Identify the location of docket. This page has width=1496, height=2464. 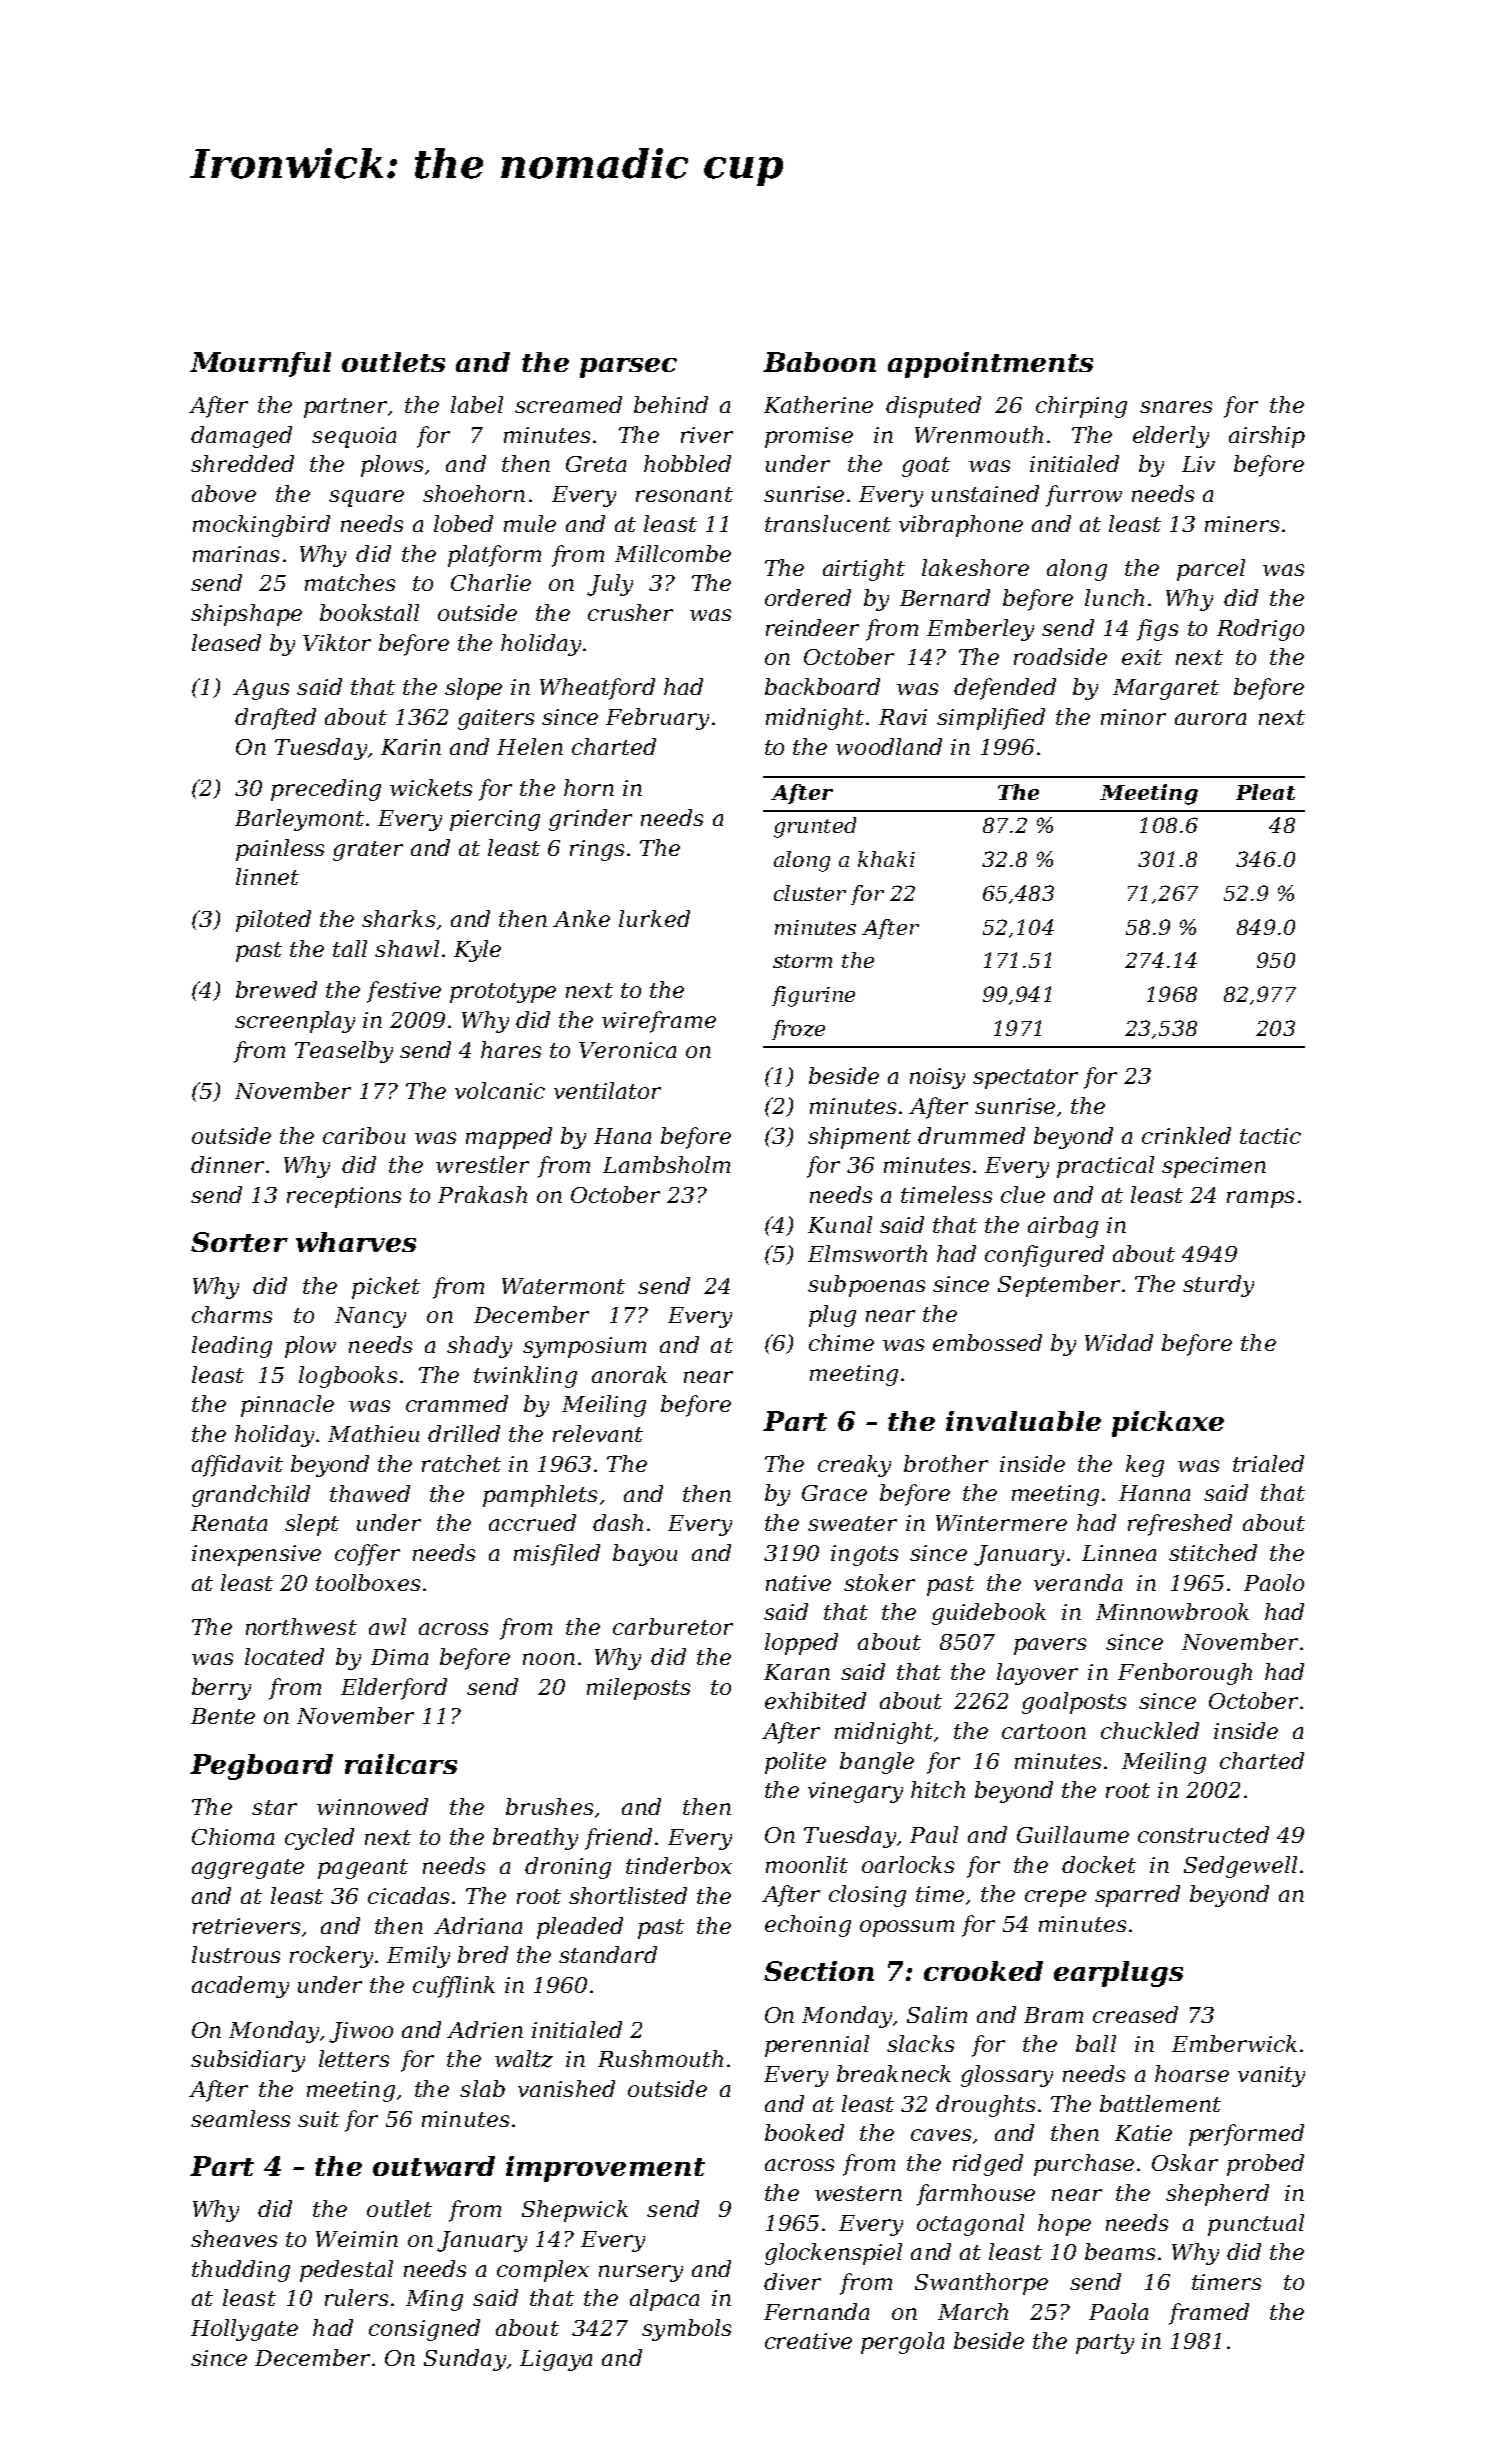
(1099, 1864).
